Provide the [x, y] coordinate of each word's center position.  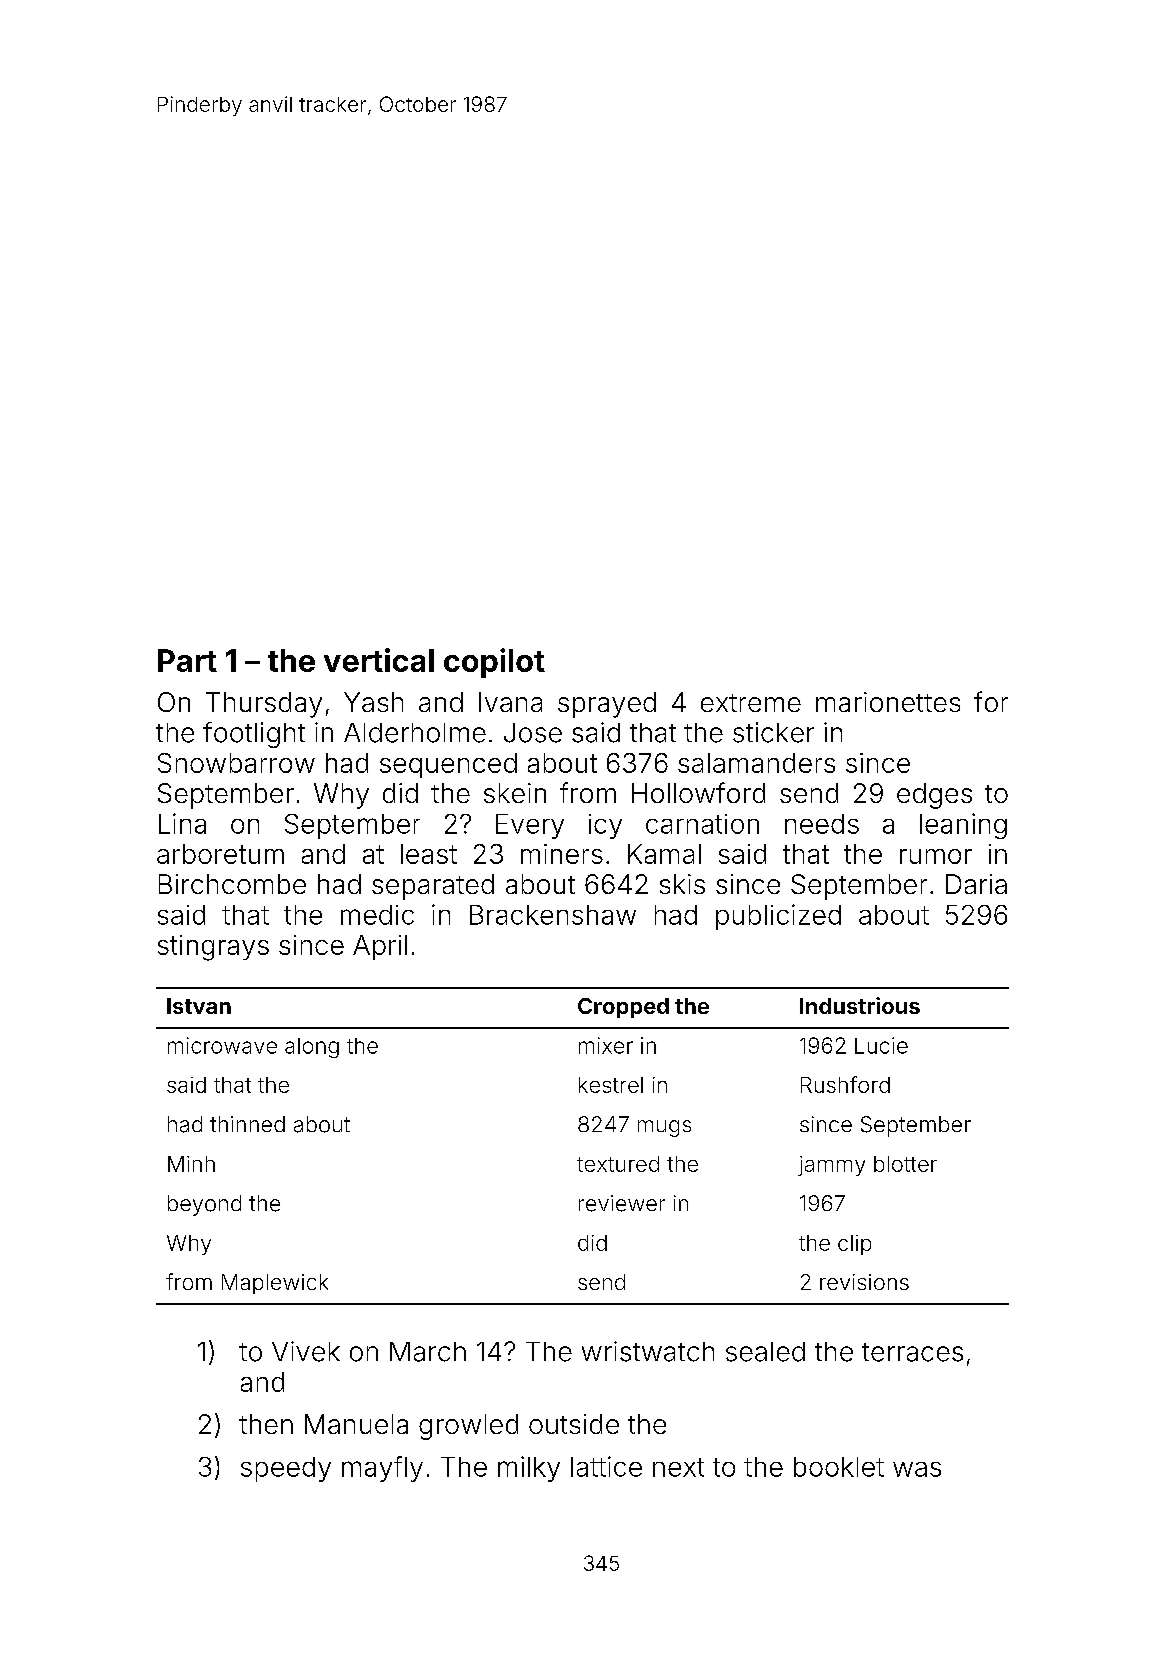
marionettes [888, 702]
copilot [494, 663]
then [266, 1424]
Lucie [881, 1045]
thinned [247, 1124]
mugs [664, 1128]
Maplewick [275, 1284]
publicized [778, 917]
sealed [765, 1352]
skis [682, 884]
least [429, 854]
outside [574, 1424]
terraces [912, 1352]
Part [187, 660]
